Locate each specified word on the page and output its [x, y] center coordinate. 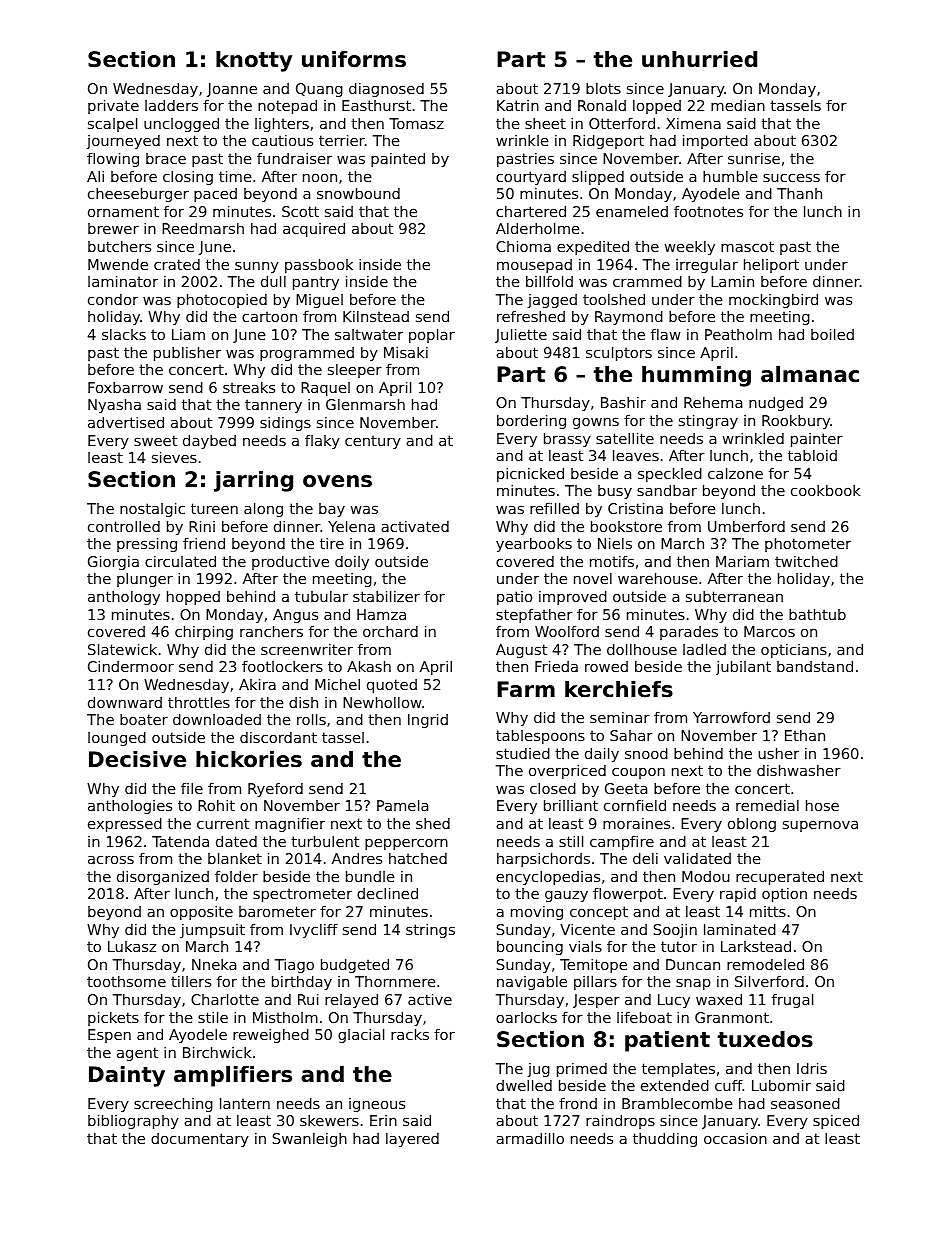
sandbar [667, 490]
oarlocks [526, 1017]
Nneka [214, 964]
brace [166, 158]
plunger [145, 580]
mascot [747, 246]
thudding [665, 1140]
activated [415, 526]
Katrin [518, 105]
